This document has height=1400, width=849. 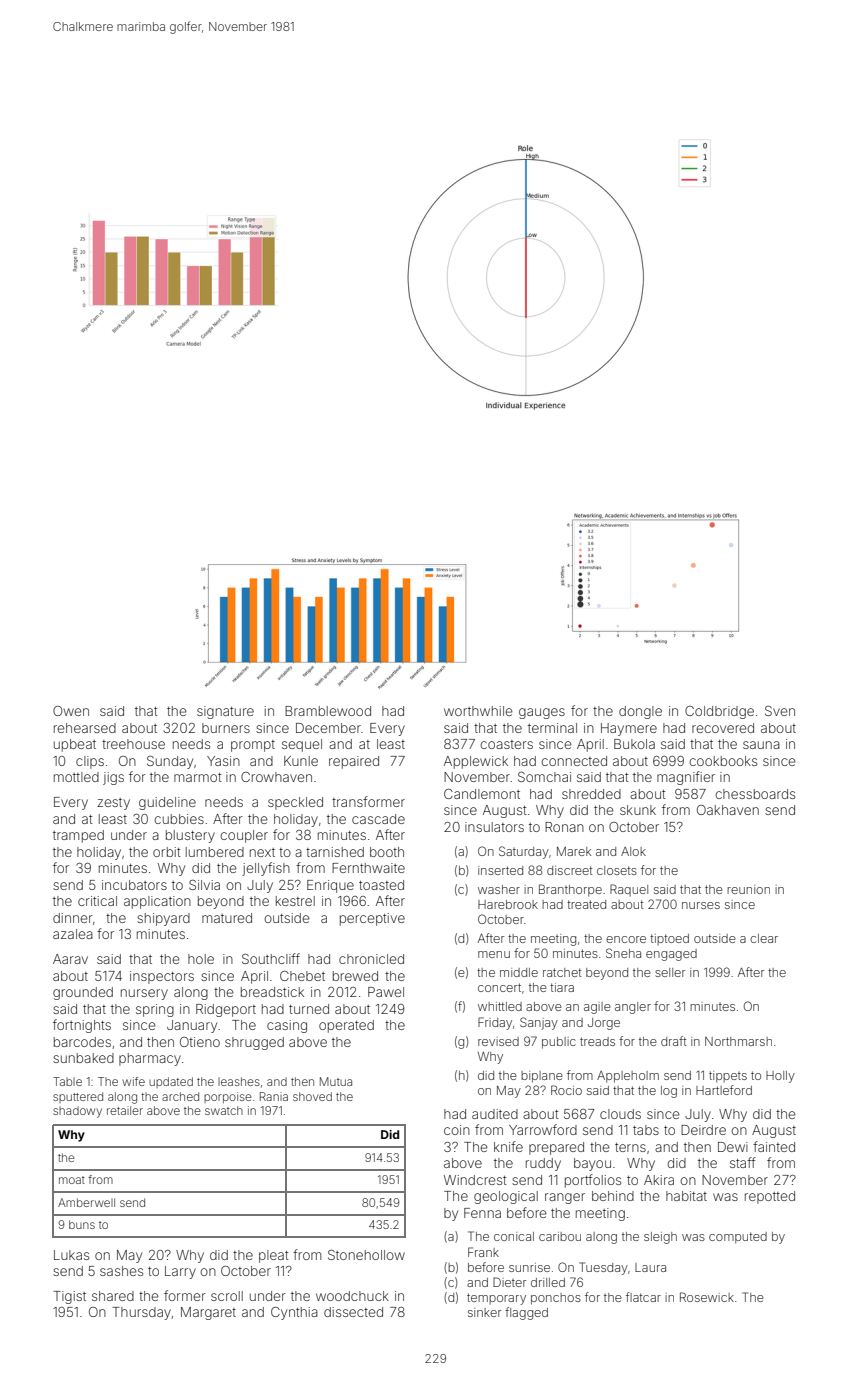 What do you see at coordinates (71, 711) in the document?
I see `Owen` at bounding box center [71, 711].
